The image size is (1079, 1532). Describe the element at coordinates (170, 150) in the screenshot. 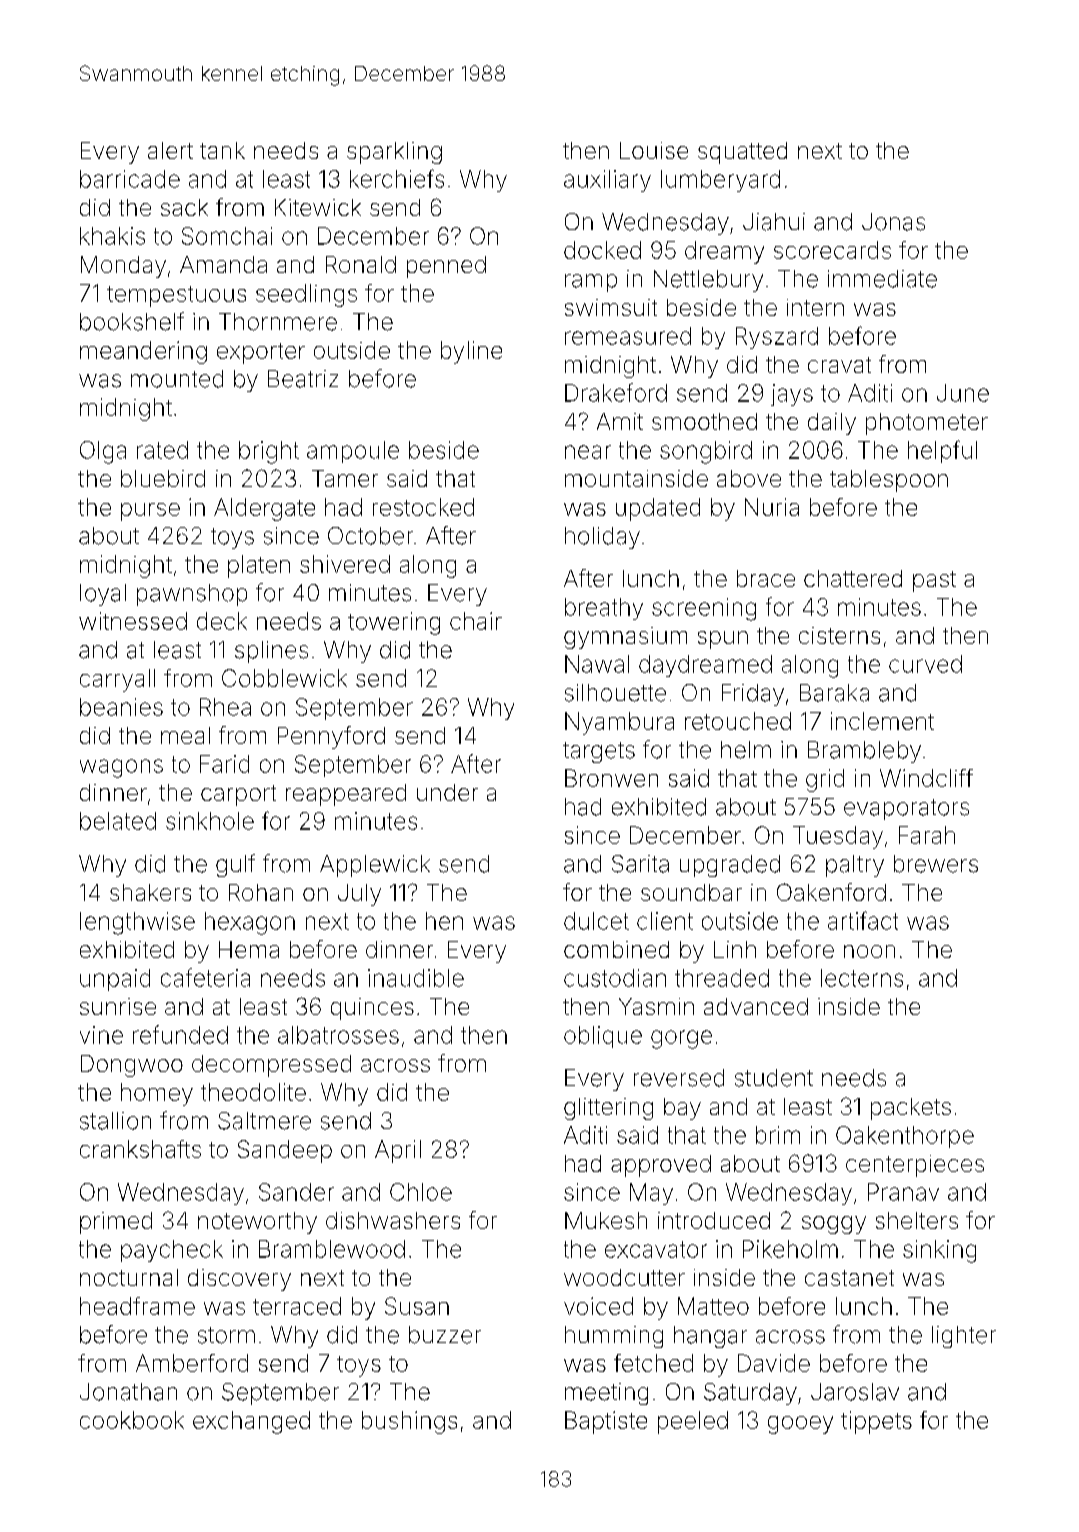

I see `alert` at that location.
